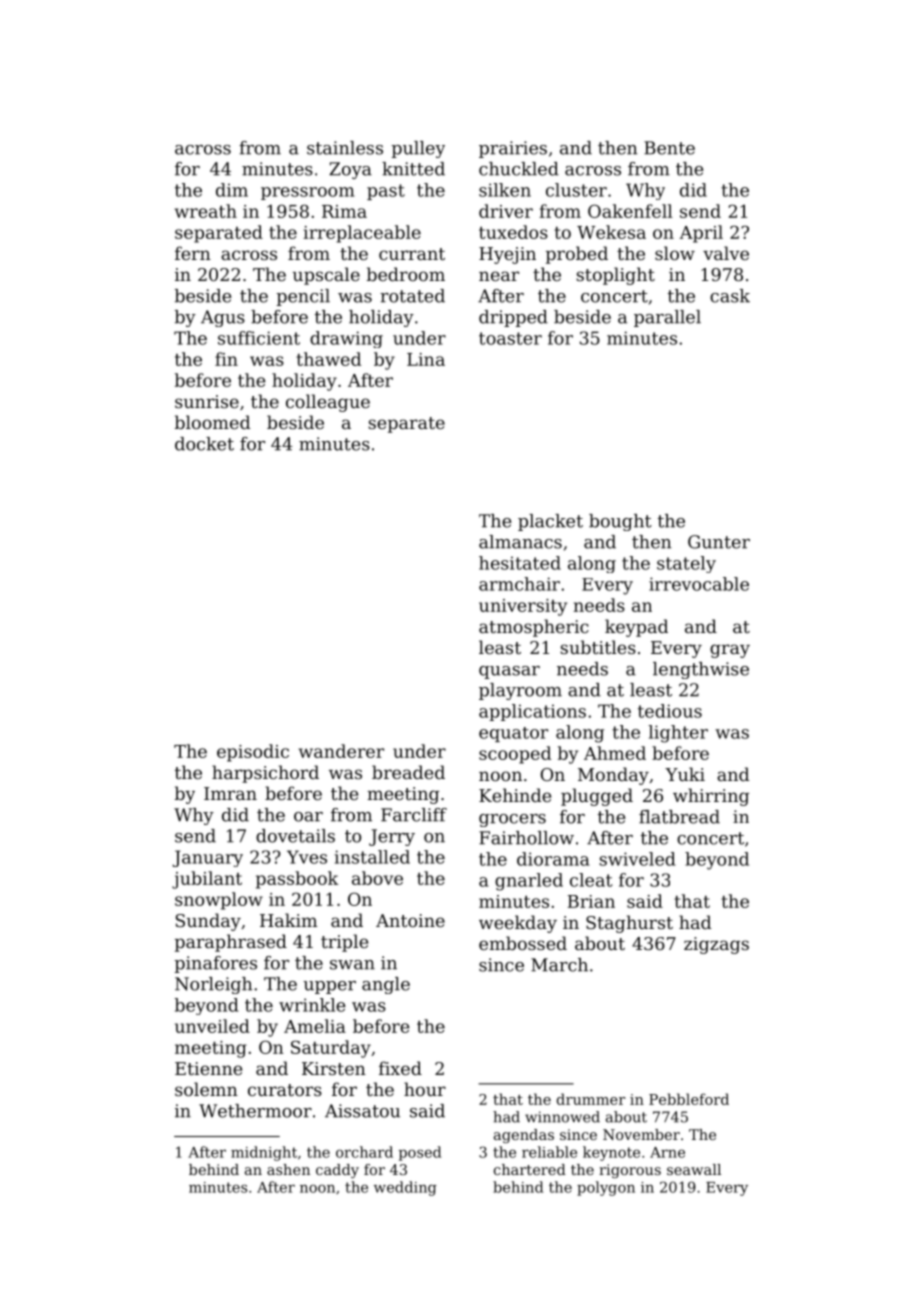 The width and height of the document is (924, 1311). Describe the element at coordinates (362, 1111) in the document. I see `Aissatou` at that location.
